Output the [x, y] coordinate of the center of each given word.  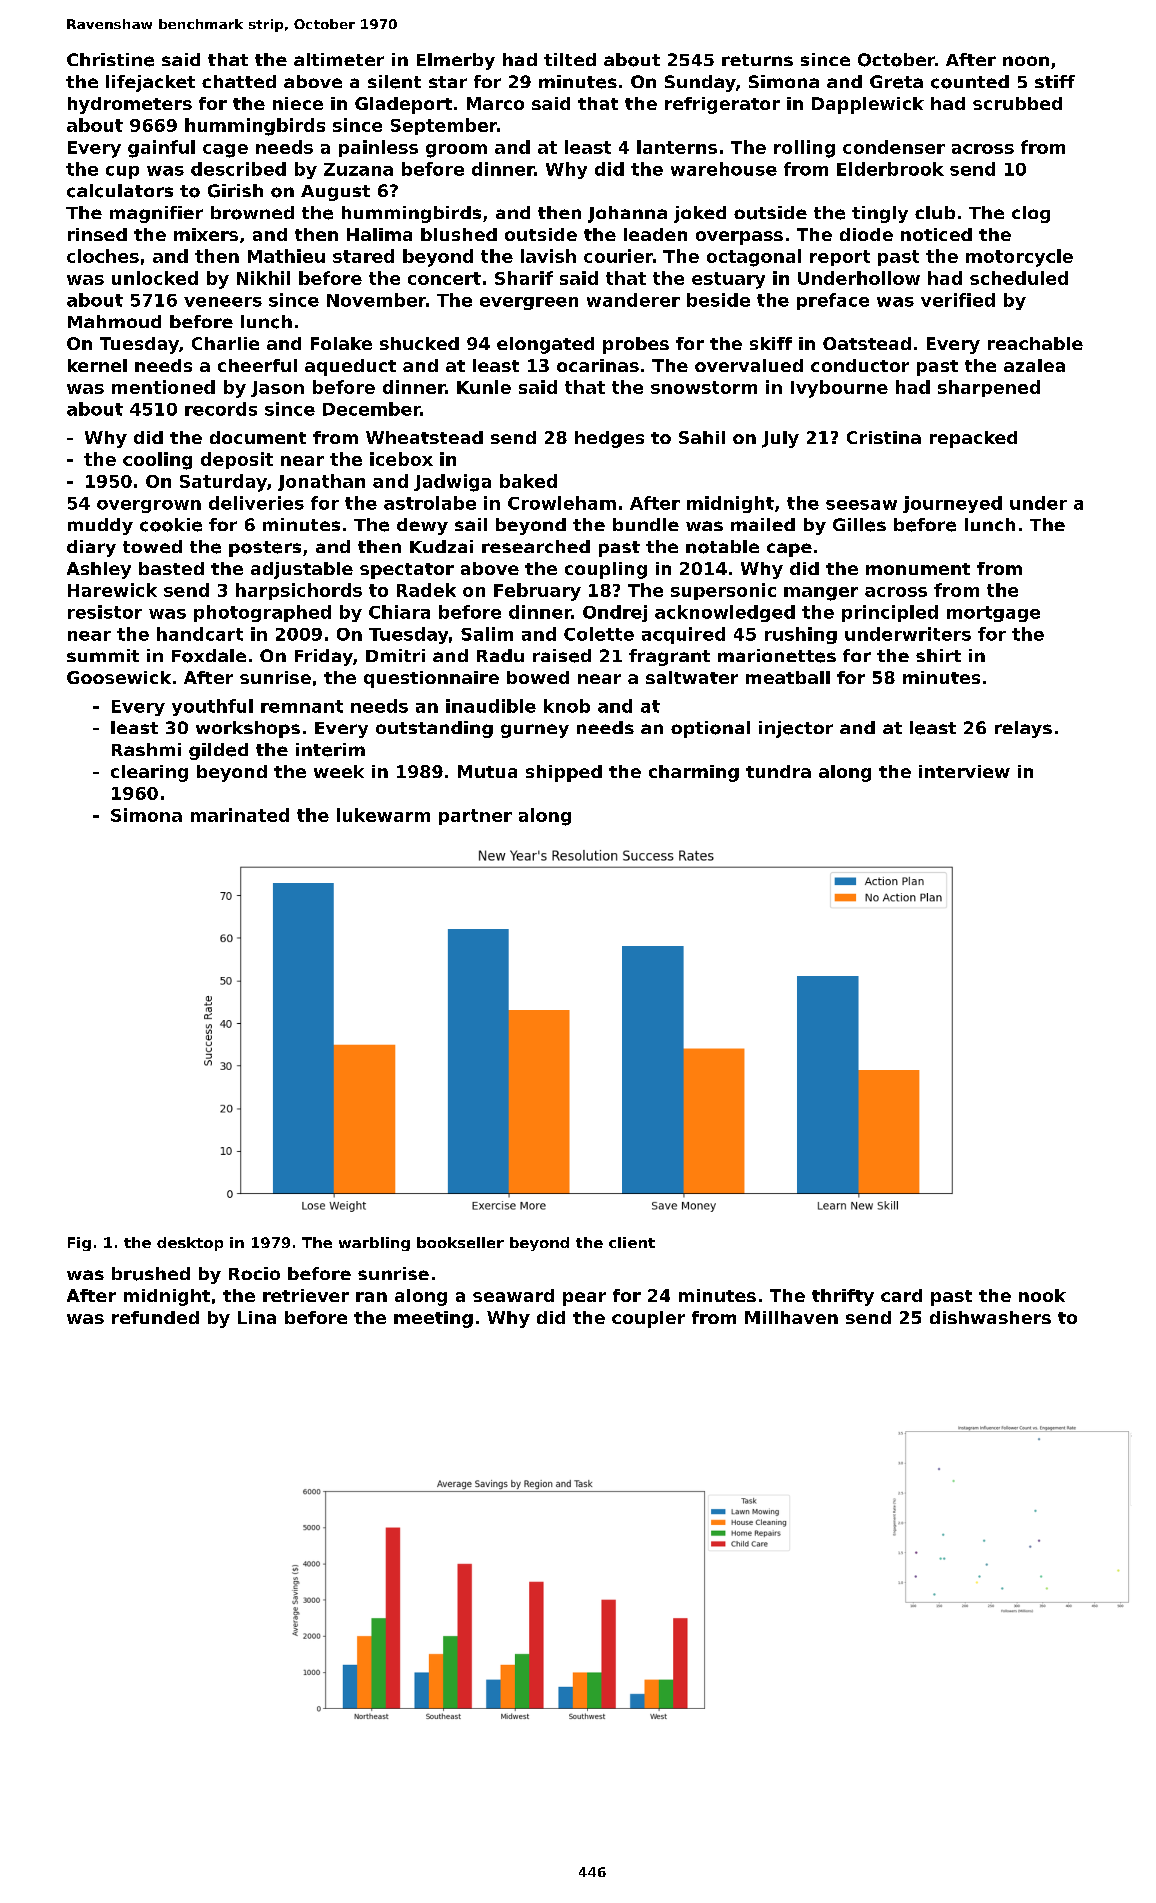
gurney [535, 731]
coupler [648, 1319]
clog [1031, 214]
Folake [341, 343]
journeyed [952, 504]
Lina [257, 1317]
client [632, 1242]
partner [475, 817]
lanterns [677, 147]
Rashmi [146, 749]
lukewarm [383, 815]
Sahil [702, 437]
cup [122, 172]
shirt [938, 655]
